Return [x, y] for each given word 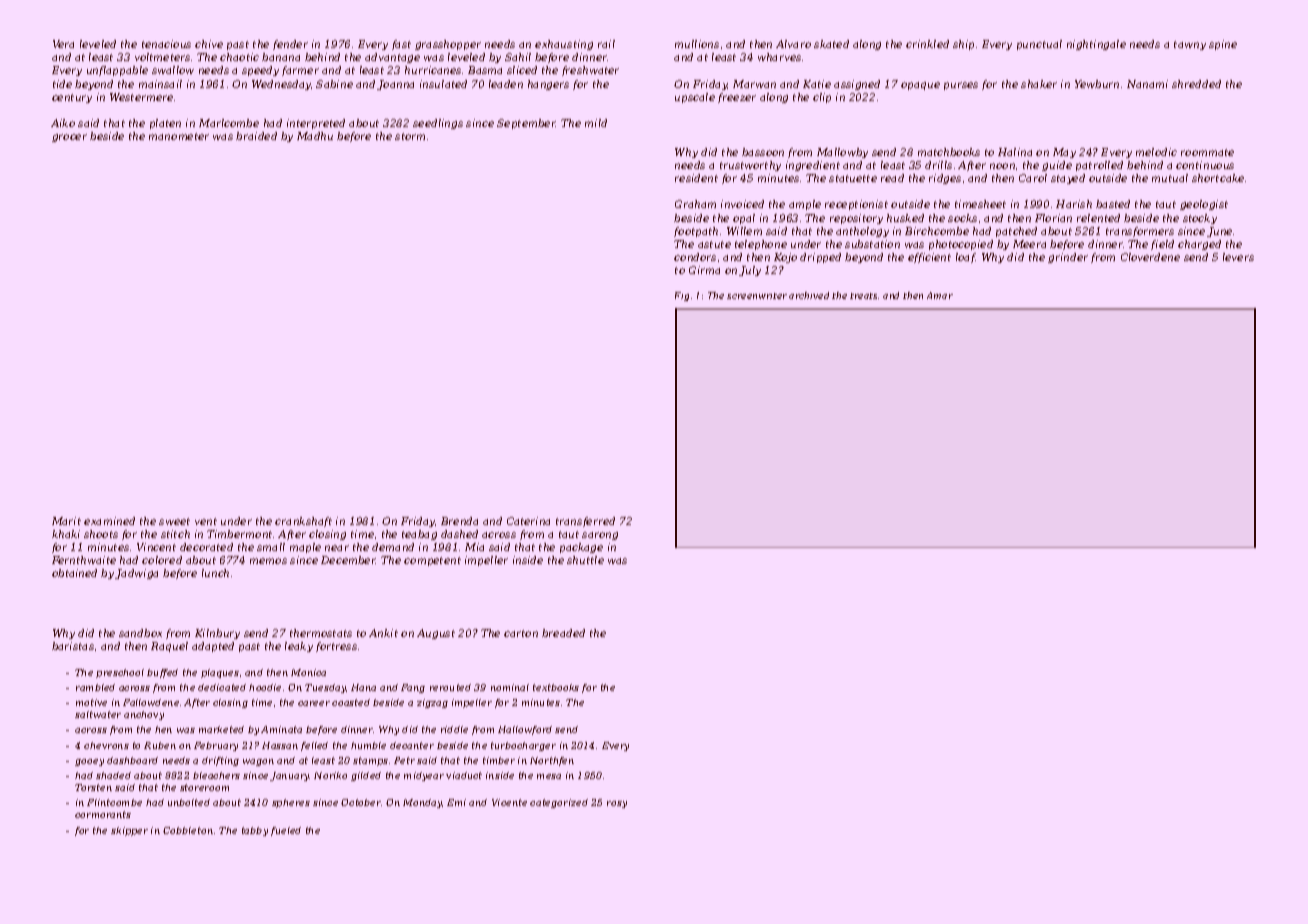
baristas [73, 646]
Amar [940, 295]
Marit [66, 521]
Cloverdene [1150, 257]
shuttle [585, 560]
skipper [129, 831]
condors [695, 257]
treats [863, 296]
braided [256, 136]
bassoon [763, 152]
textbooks [556, 687]
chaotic [239, 57]
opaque [920, 86]
